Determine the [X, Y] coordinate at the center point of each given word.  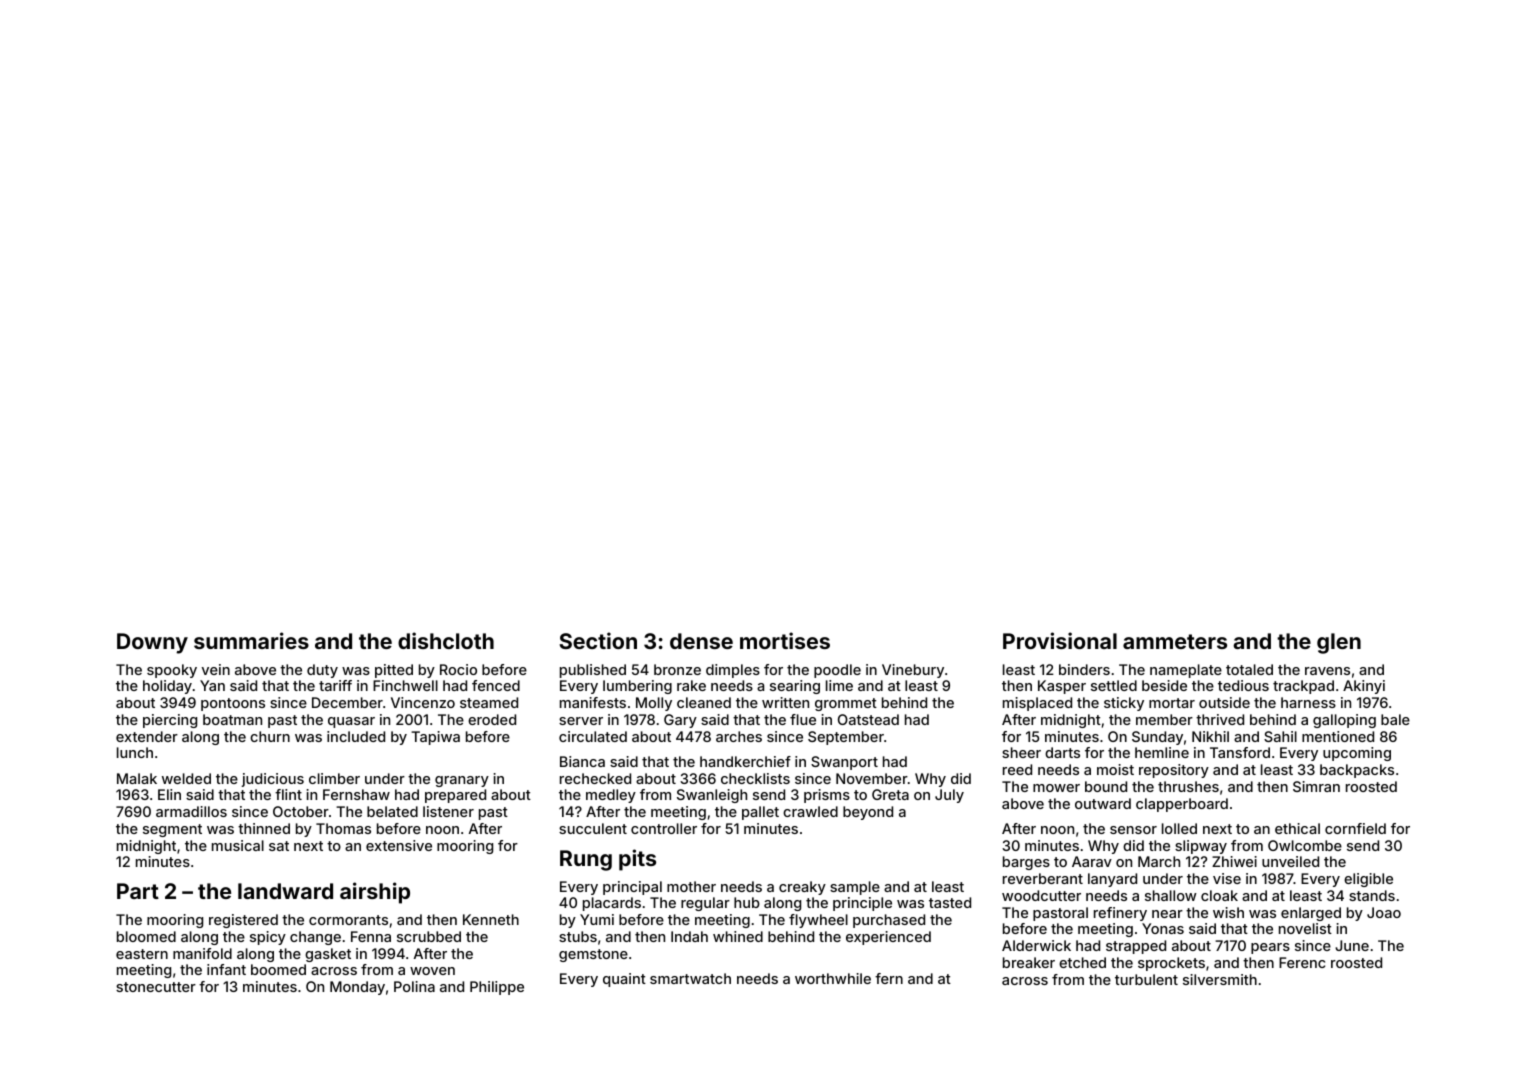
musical [238, 845]
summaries [251, 640]
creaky [802, 888]
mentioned [1338, 736]
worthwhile [833, 978]
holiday [167, 687]
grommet [846, 704]
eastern [142, 954]
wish [1228, 912]
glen [1339, 643]
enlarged [1311, 914]
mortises [785, 640]
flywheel [818, 921]
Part [138, 891]
